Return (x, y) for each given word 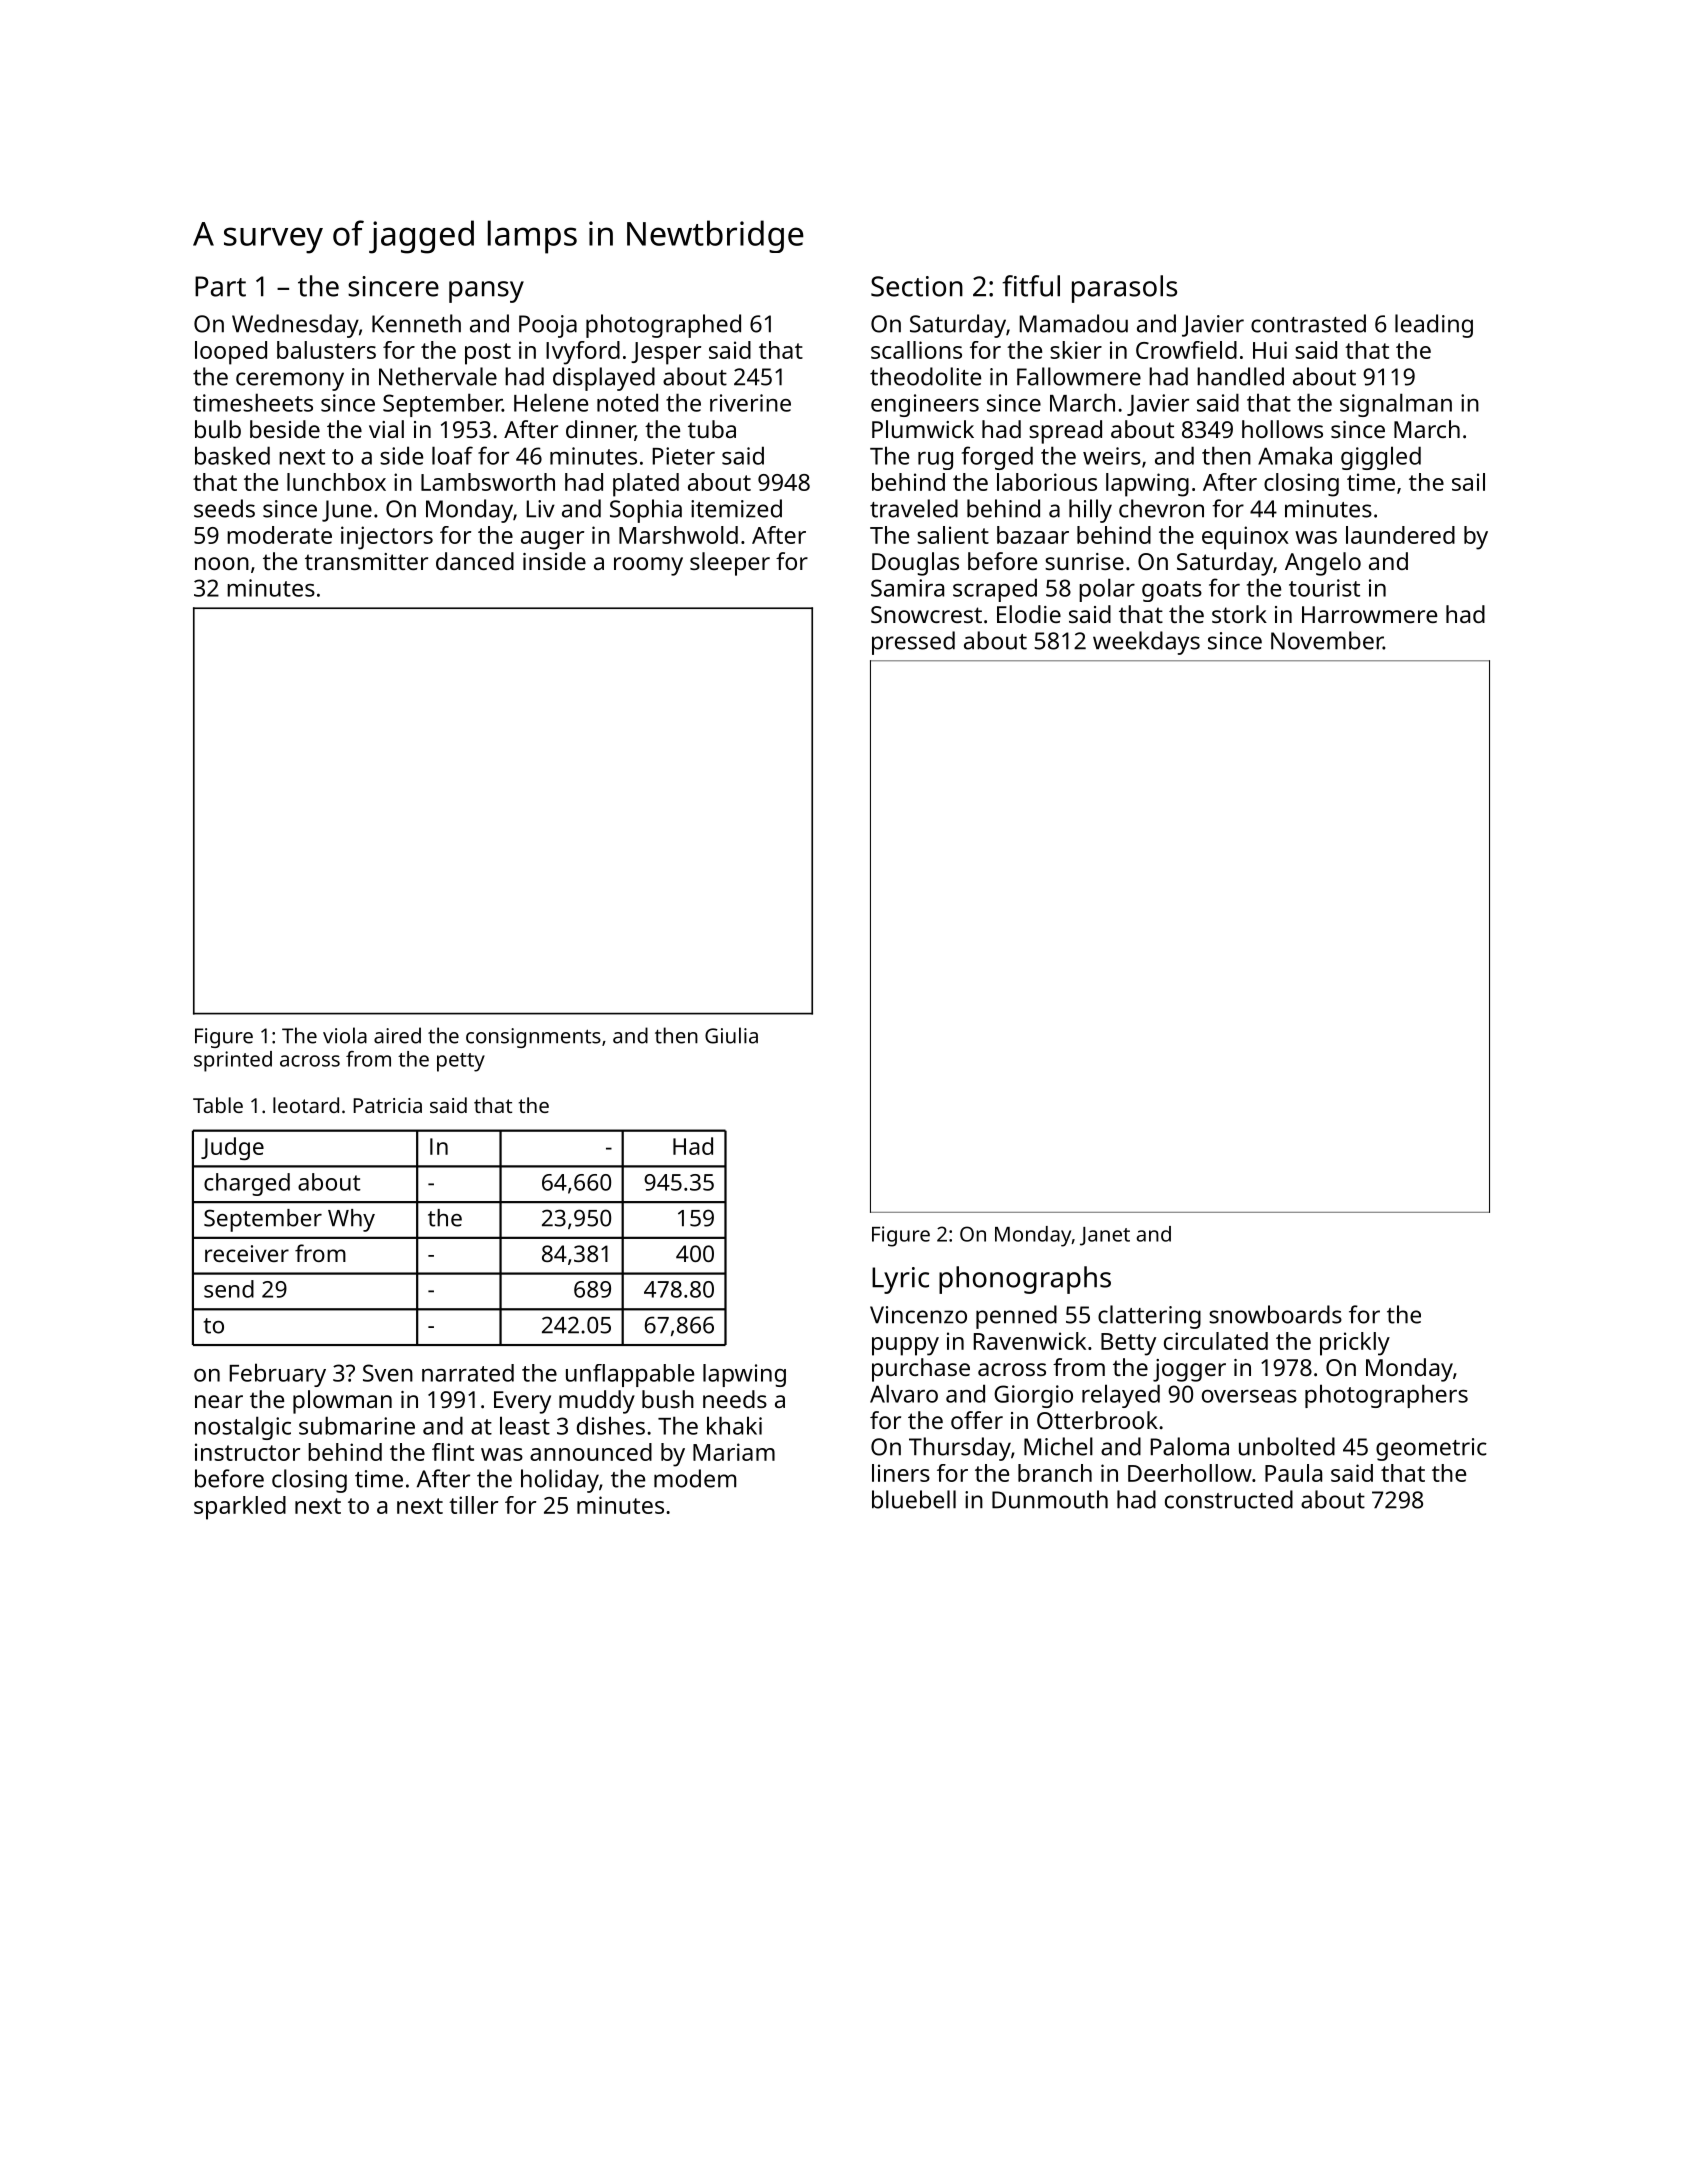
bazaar (1033, 535)
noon (222, 563)
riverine (750, 403)
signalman (1396, 405)
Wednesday (295, 326)
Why (351, 1220)
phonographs (1025, 1280)
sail (1468, 482)
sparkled (240, 1508)
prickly (1355, 1344)
